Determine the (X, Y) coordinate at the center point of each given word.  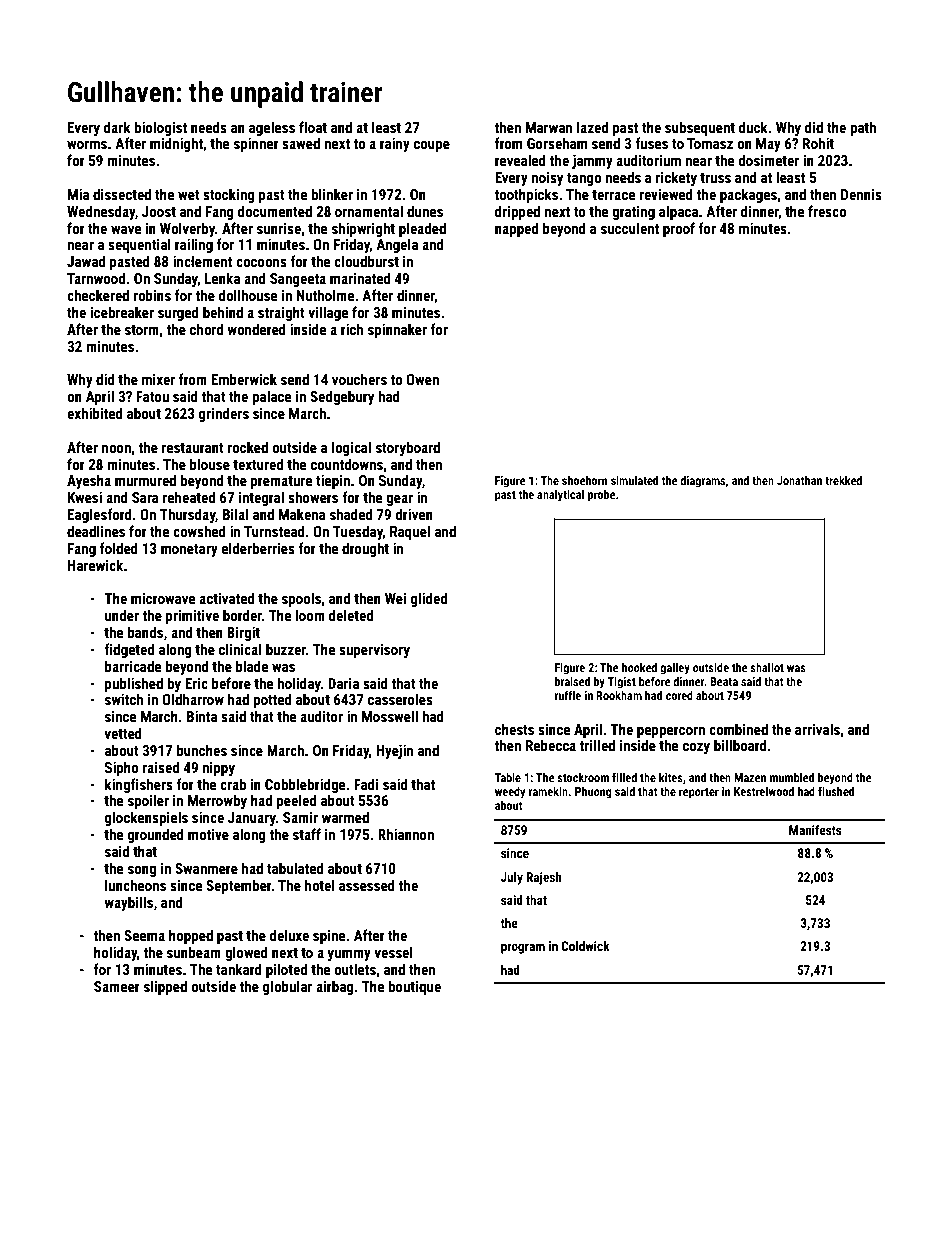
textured (258, 464)
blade (252, 666)
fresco (827, 211)
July (512, 878)
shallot (767, 667)
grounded (156, 835)
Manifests (815, 830)
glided (429, 599)
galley (675, 669)
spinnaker (397, 330)
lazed (592, 127)
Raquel (410, 532)
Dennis (861, 194)
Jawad (86, 261)
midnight (176, 144)
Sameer (117, 986)
